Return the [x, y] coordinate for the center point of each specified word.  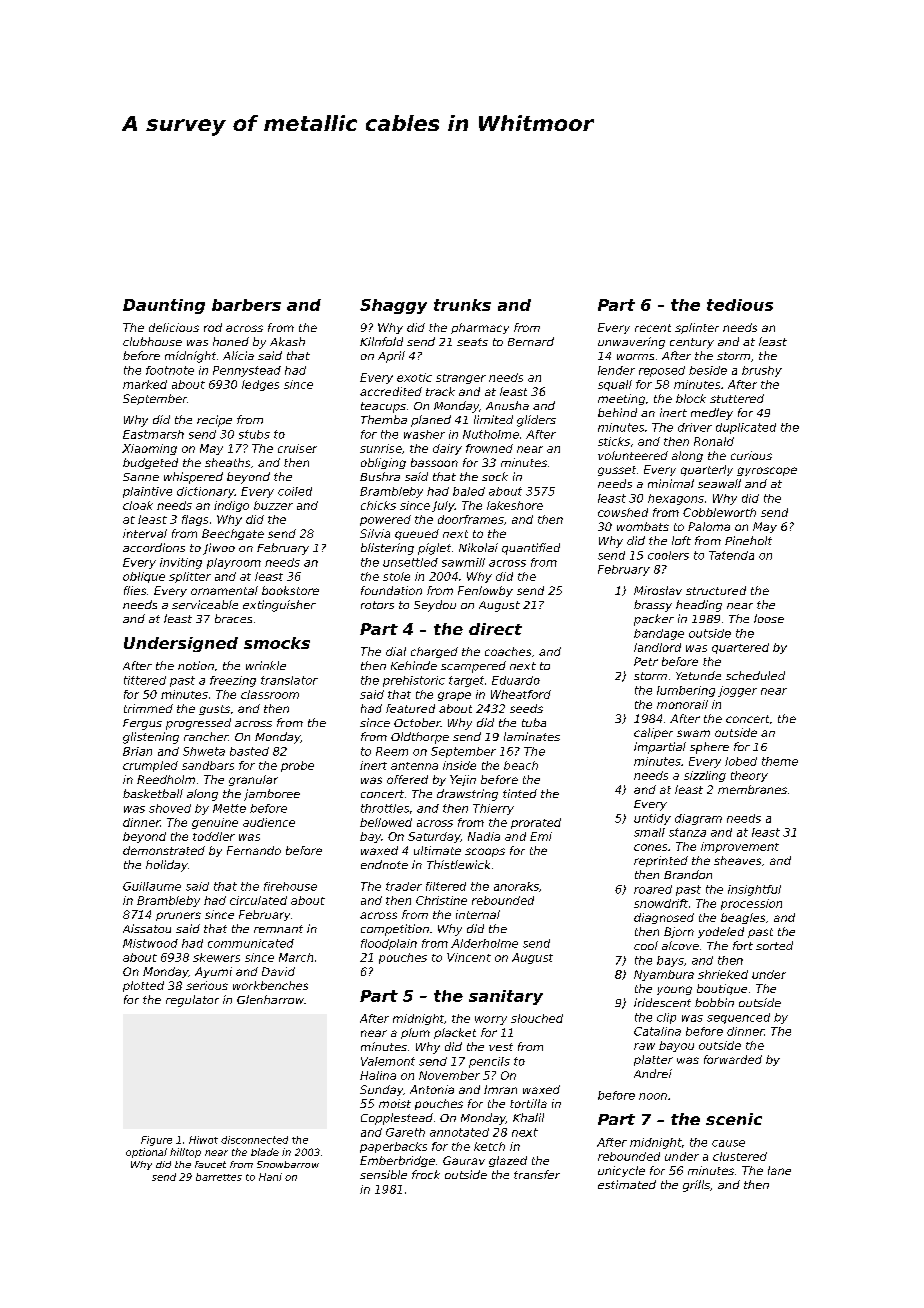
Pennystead [247, 371]
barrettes [219, 1177]
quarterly [707, 470]
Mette [229, 808]
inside [459, 765]
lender [616, 370]
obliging [383, 463]
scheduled [755, 675]
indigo [231, 506]
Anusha [507, 405]
